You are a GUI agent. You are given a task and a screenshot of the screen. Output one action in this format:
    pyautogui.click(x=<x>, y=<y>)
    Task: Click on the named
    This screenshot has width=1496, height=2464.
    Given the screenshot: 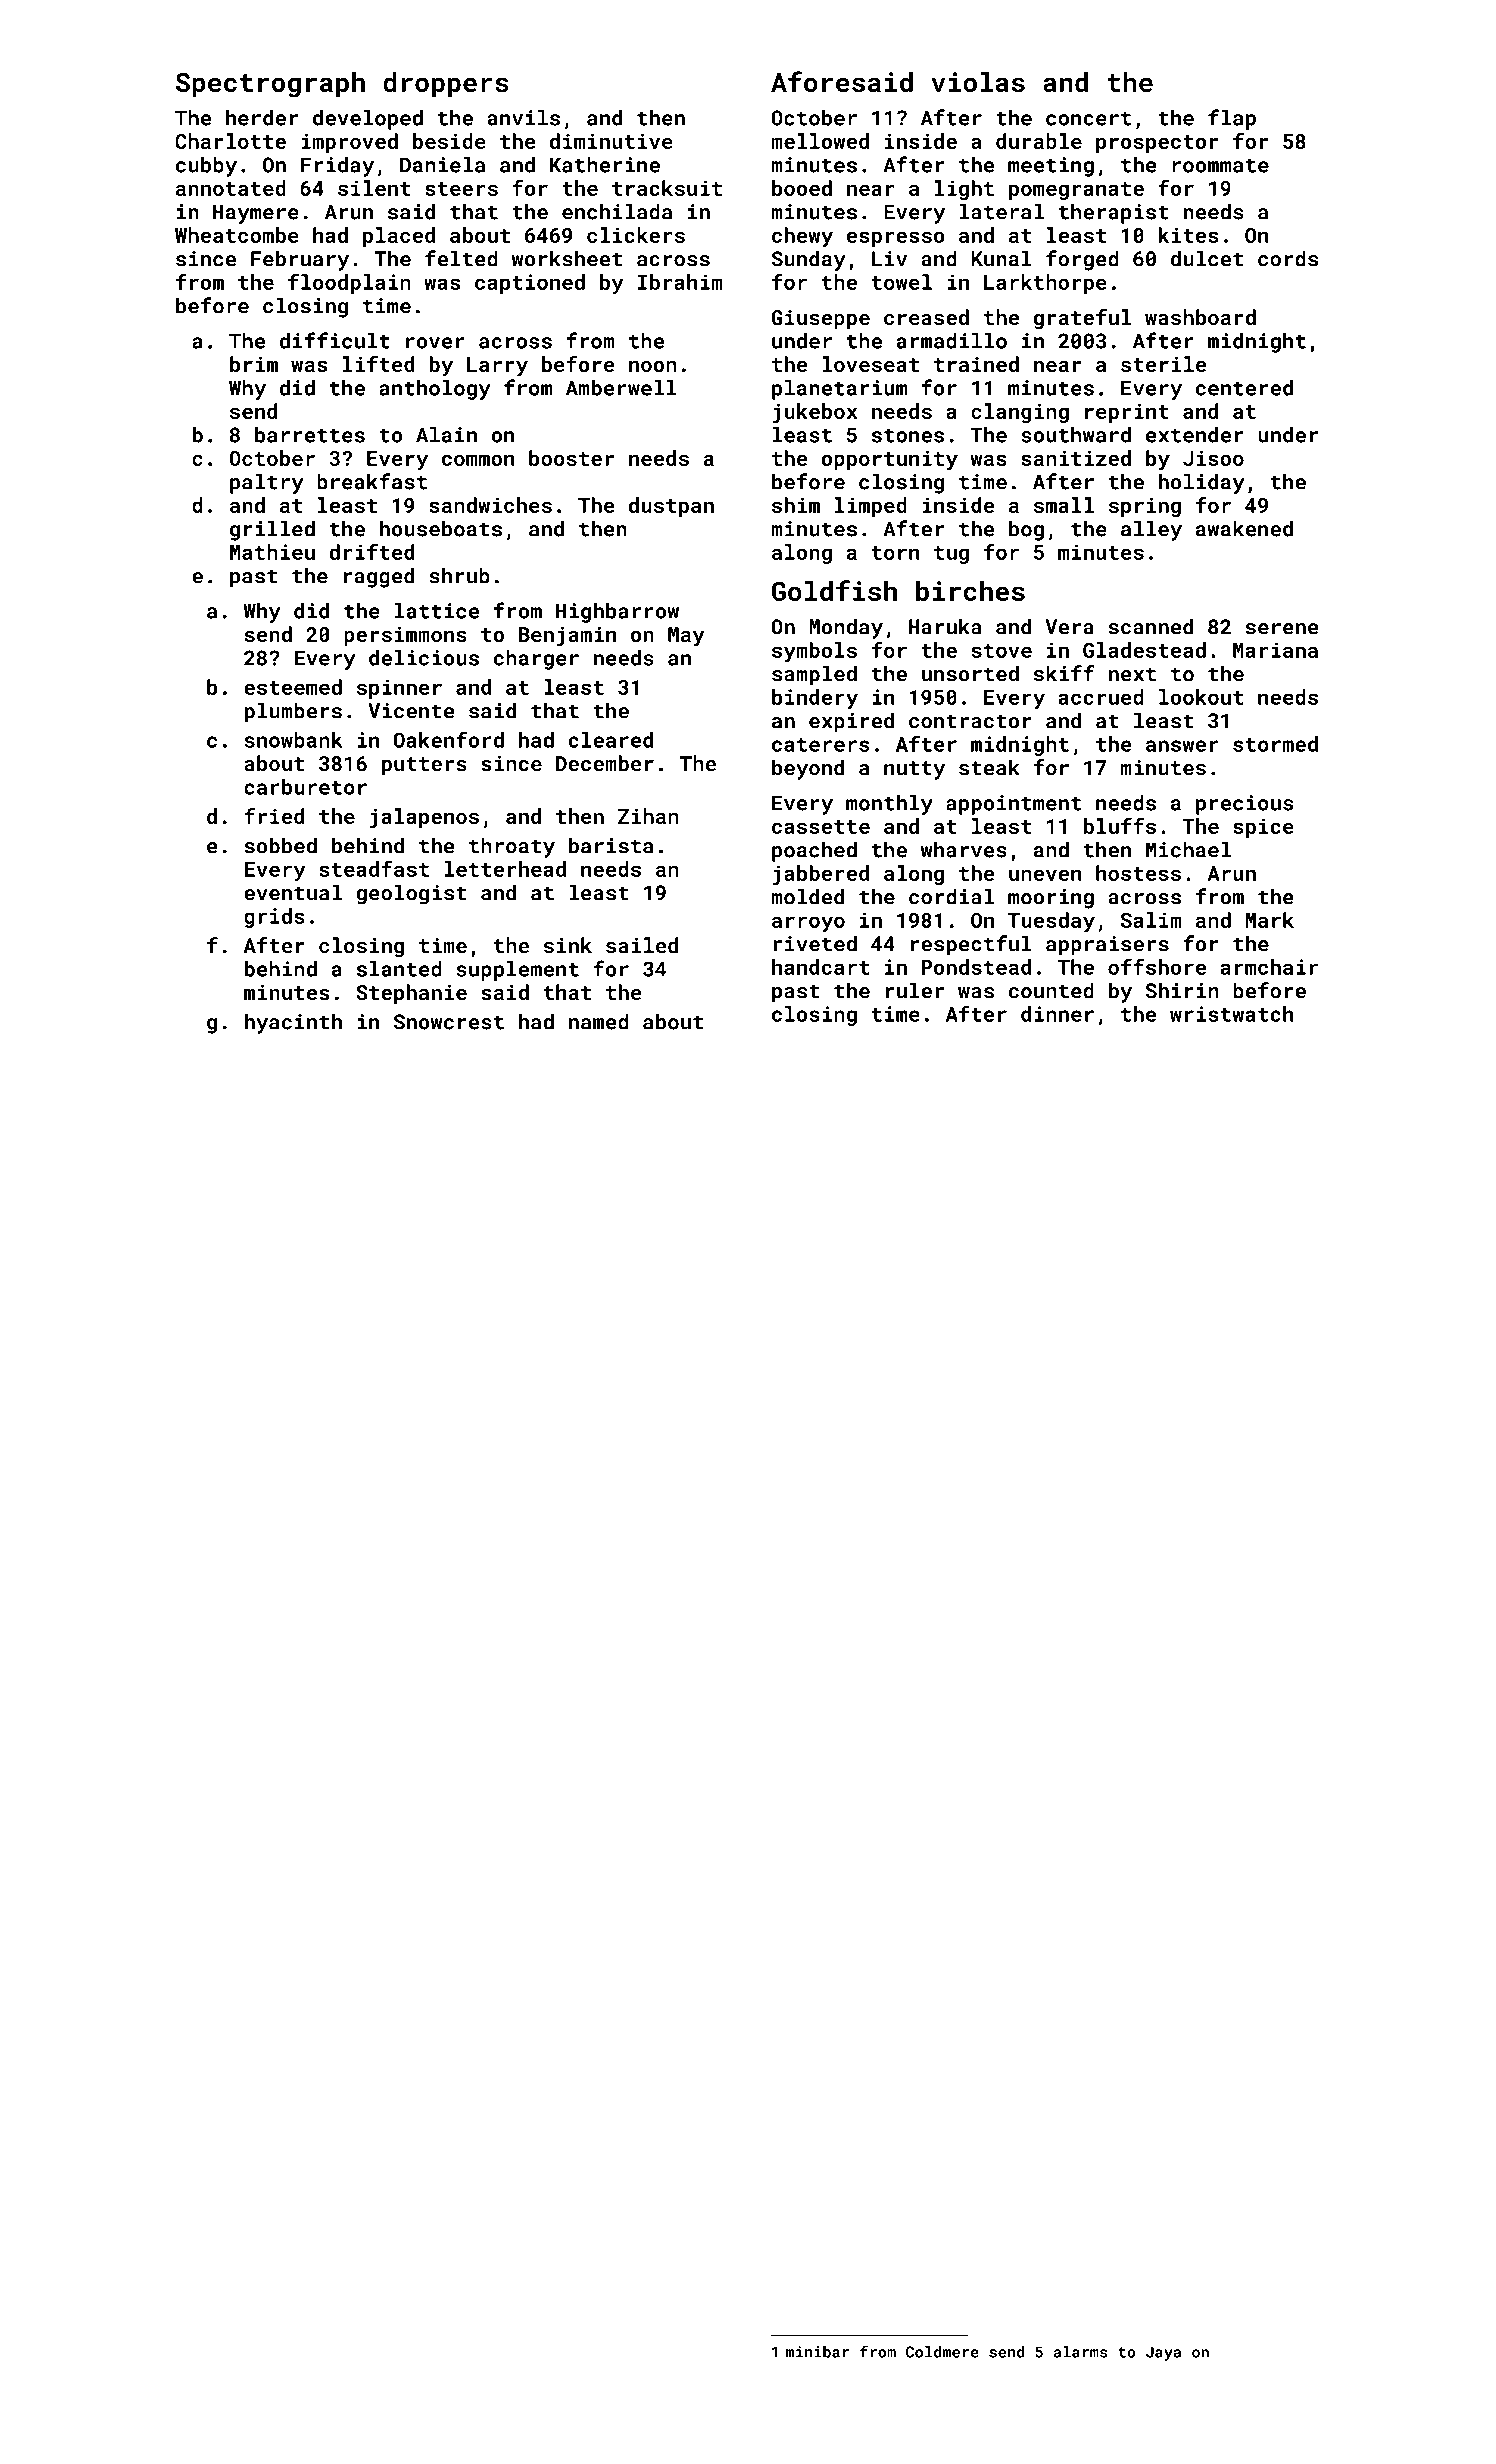 What is the action you would take?
    pyautogui.click(x=599, y=1021)
